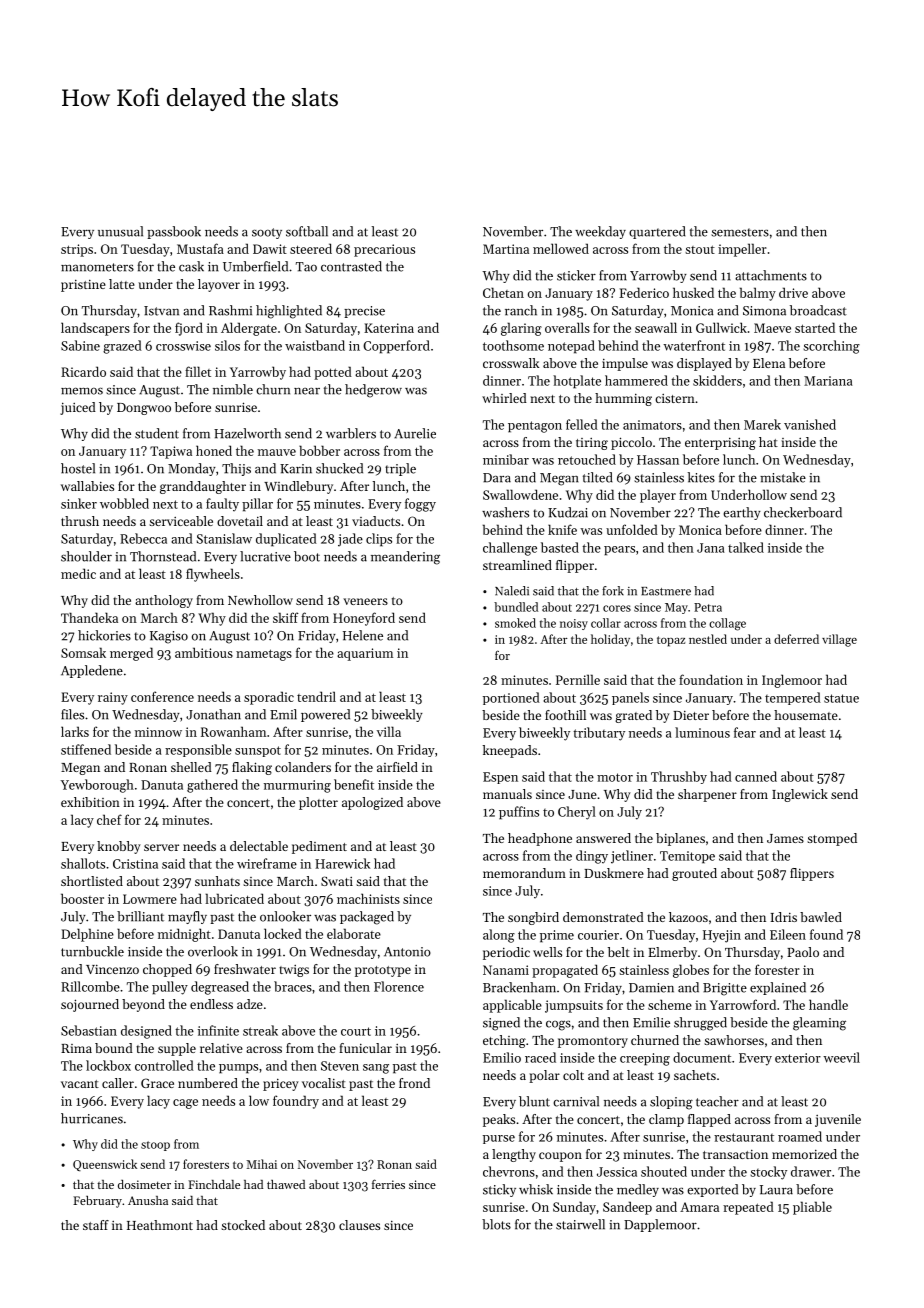 This document has width=924, height=1308. What do you see at coordinates (504, 398) in the document?
I see `whirled` at bounding box center [504, 398].
